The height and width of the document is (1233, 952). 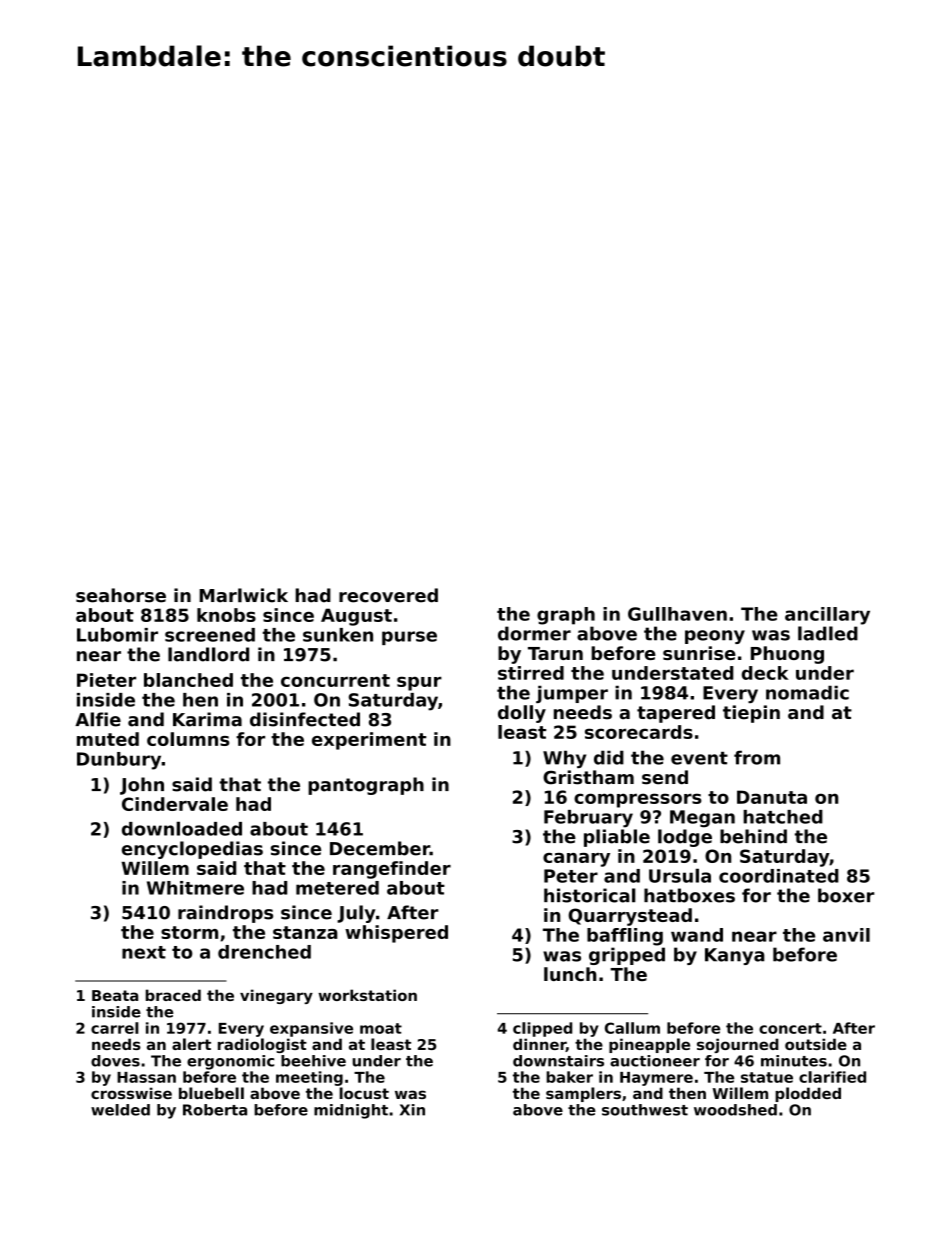 I want to click on hatched, so click(x=783, y=817).
